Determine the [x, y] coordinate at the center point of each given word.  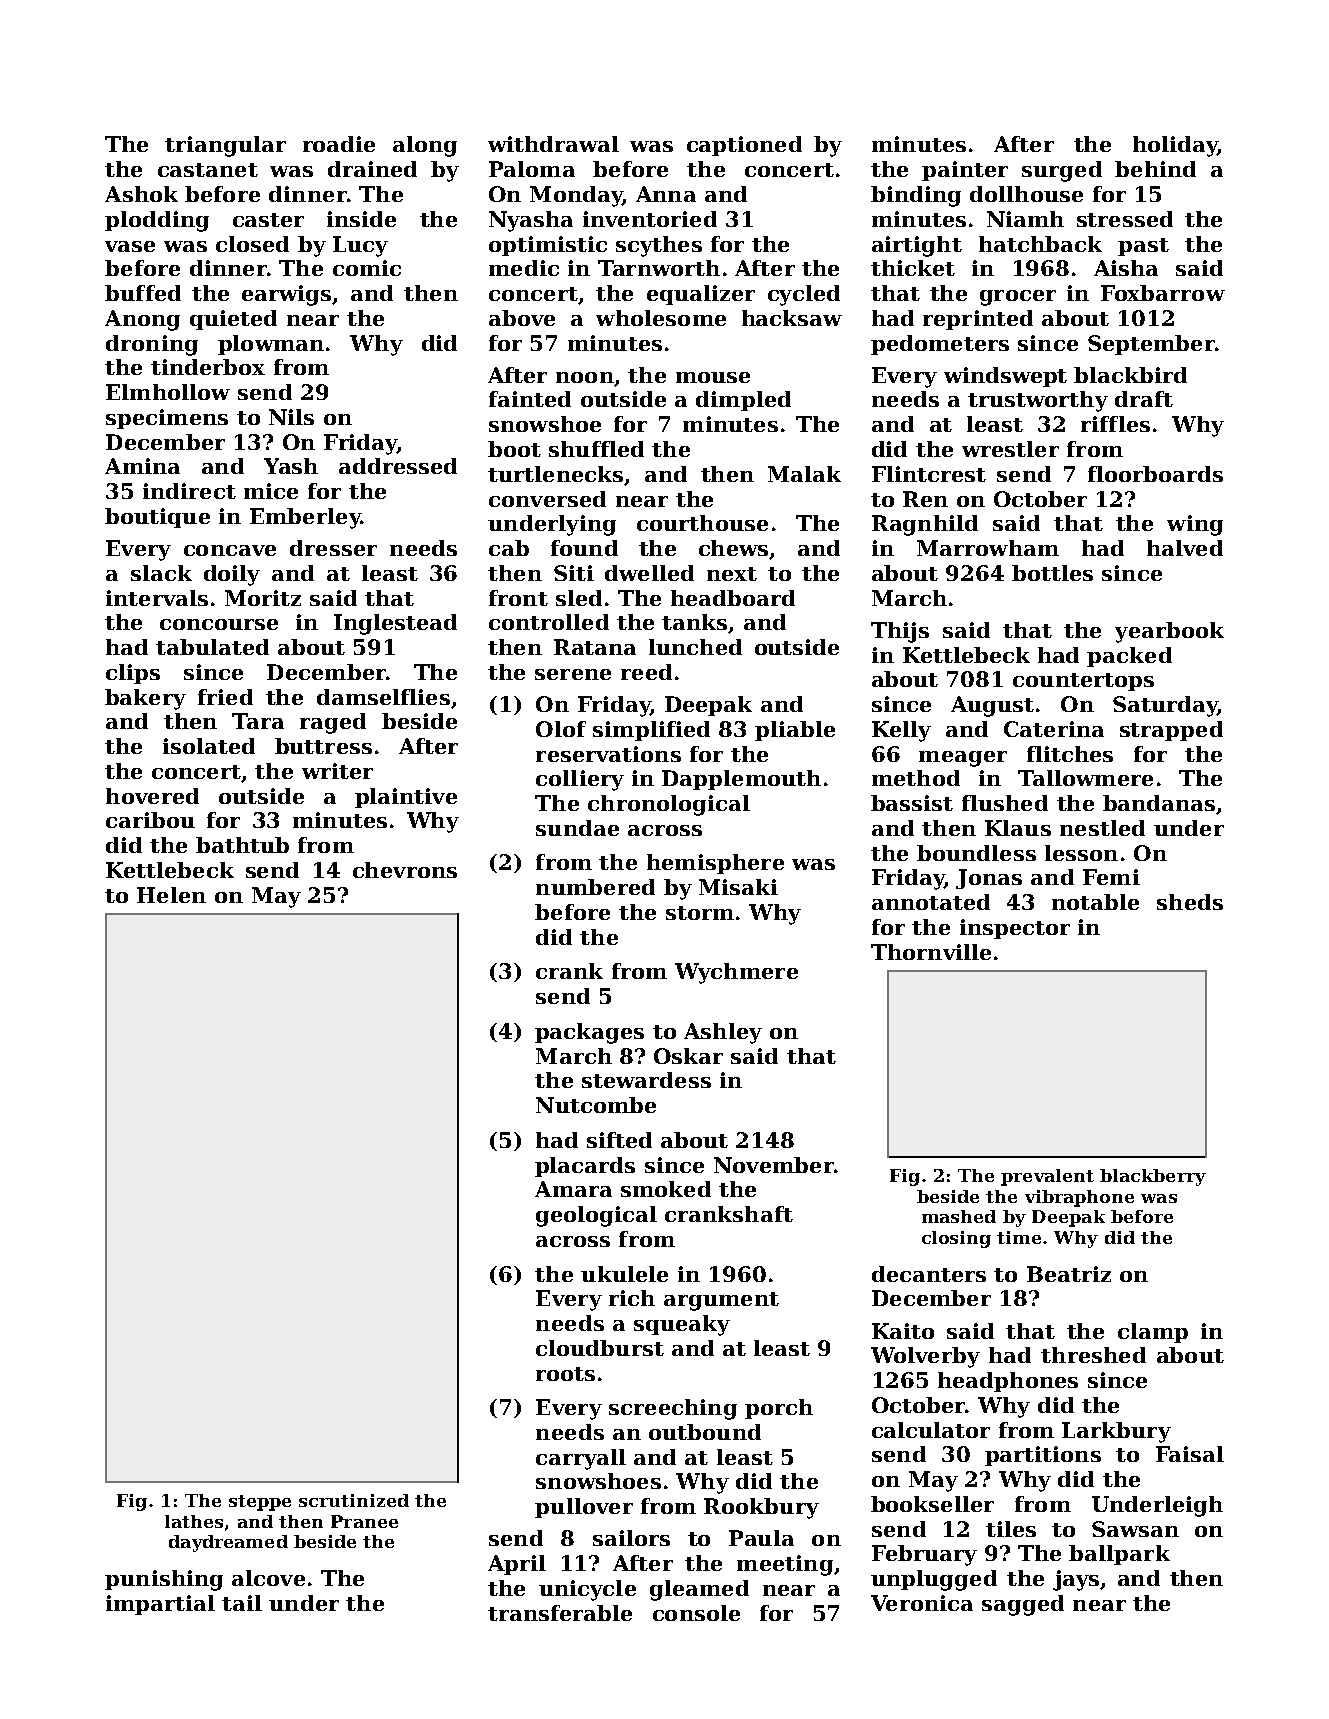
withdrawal [553, 144]
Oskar [688, 1056]
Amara [573, 1189]
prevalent [1047, 1177]
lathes [194, 1521]
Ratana [595, 647]
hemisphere [715, 864]
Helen [171, 895]
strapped [1171, 731]
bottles [1052, 573]
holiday [1175, 146]
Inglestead [395, 624]
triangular [225, 146]
